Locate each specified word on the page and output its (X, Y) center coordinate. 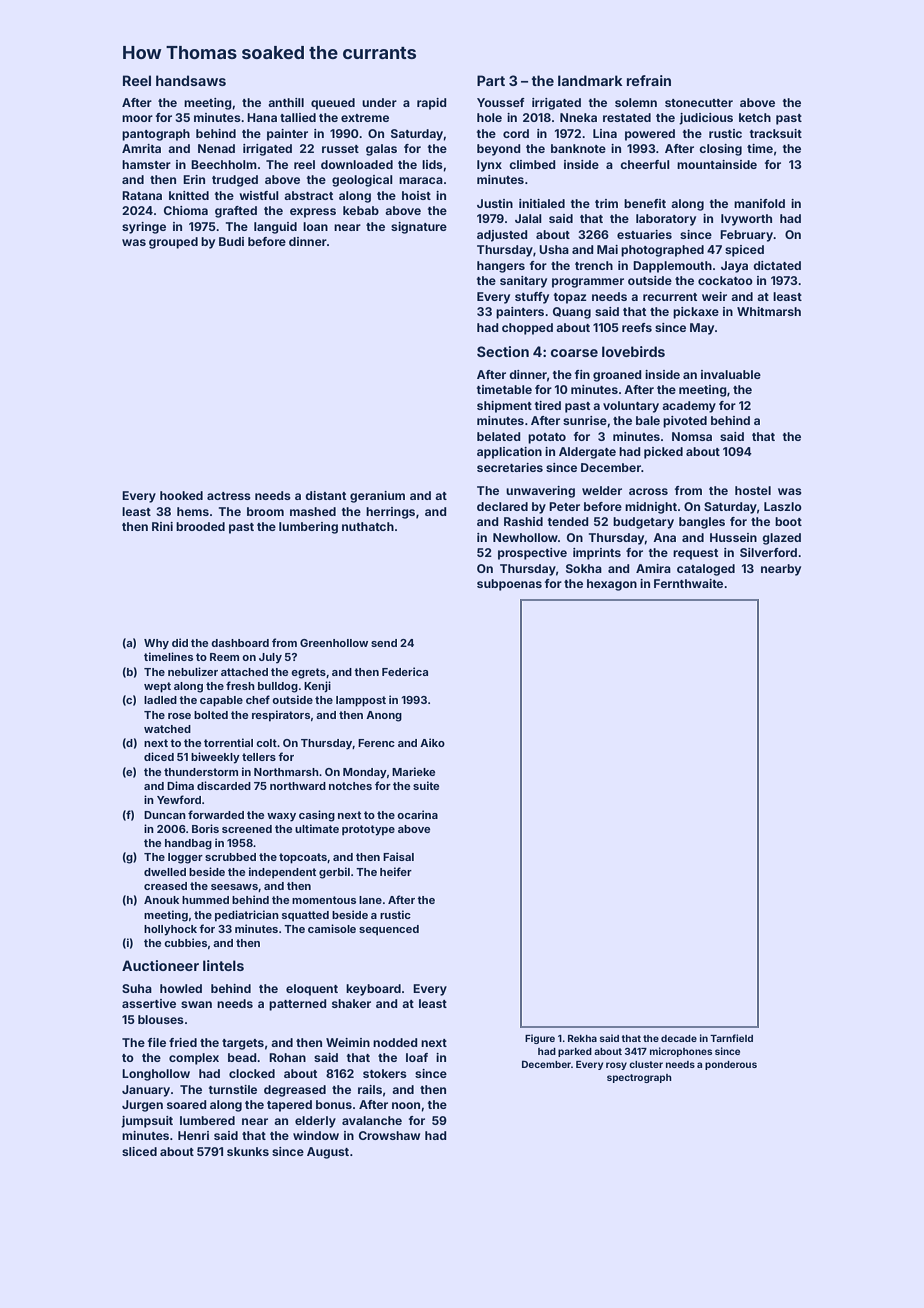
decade (679, 1038)
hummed (205, 900)
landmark (590, 80)
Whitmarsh (769, 311)
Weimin (348, 1042)
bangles (702, 523)
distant (325, 495)
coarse (574, 353)
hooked (181, 495)
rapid (432, 104)
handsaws (191, 80)
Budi (231, 241)
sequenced (389, 930)
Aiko (432, 742)
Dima (180, 785)
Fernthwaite (688, 583)
